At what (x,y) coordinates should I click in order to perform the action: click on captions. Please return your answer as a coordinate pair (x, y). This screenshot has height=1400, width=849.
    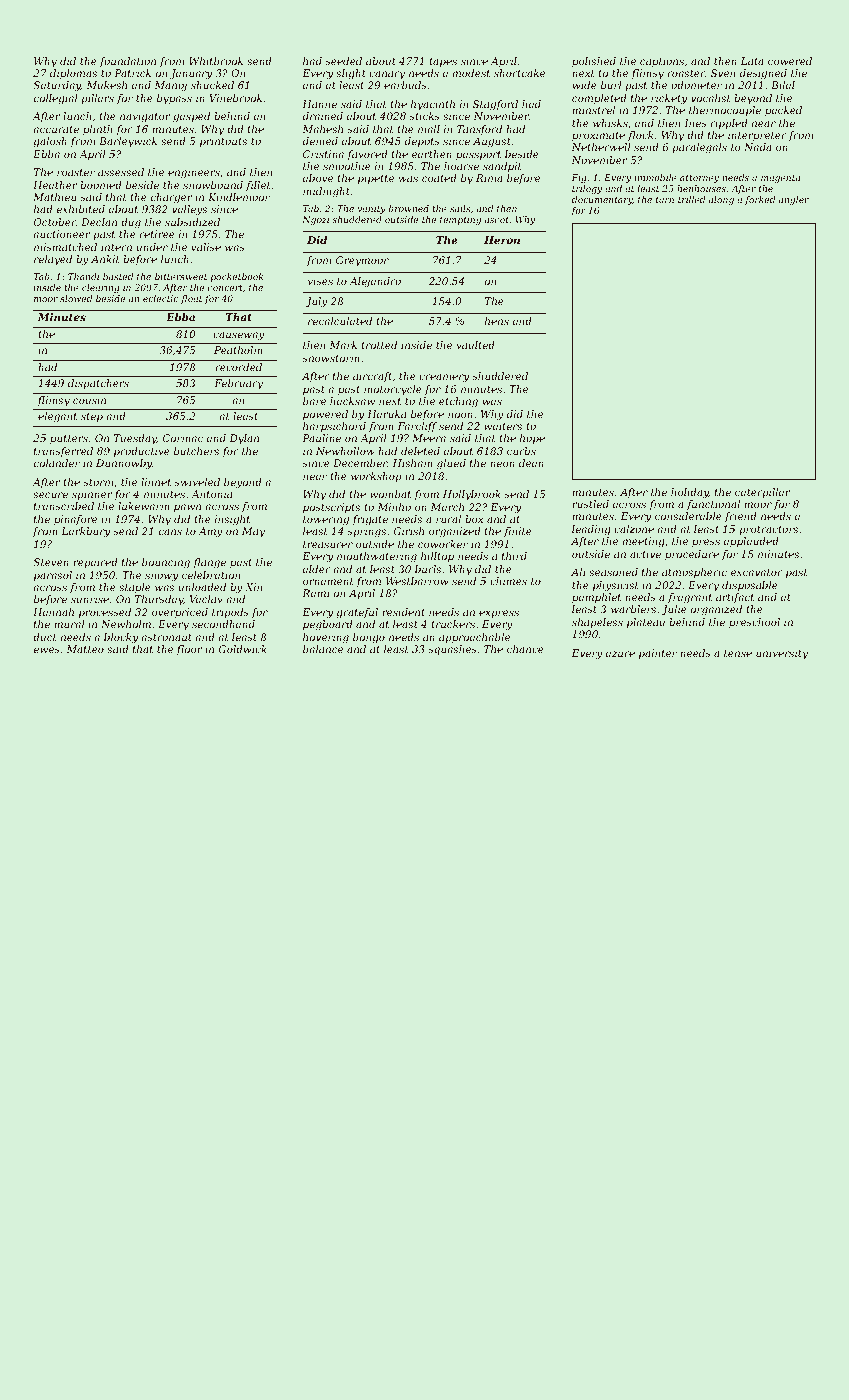
    Looking at the image, I should click on (662, 62).
